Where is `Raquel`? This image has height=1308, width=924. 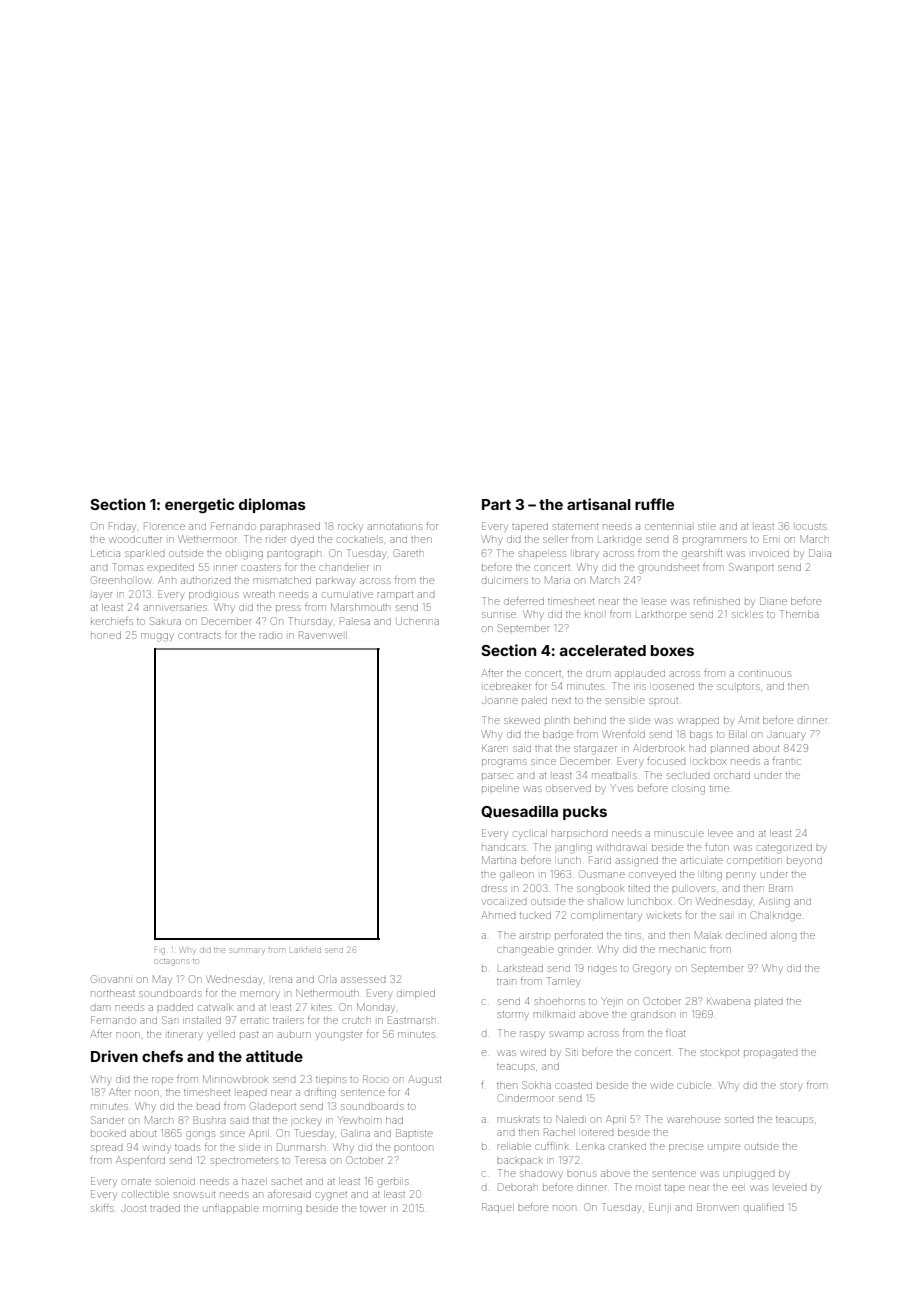 Raquel is located at coordinates (498, 1208).
